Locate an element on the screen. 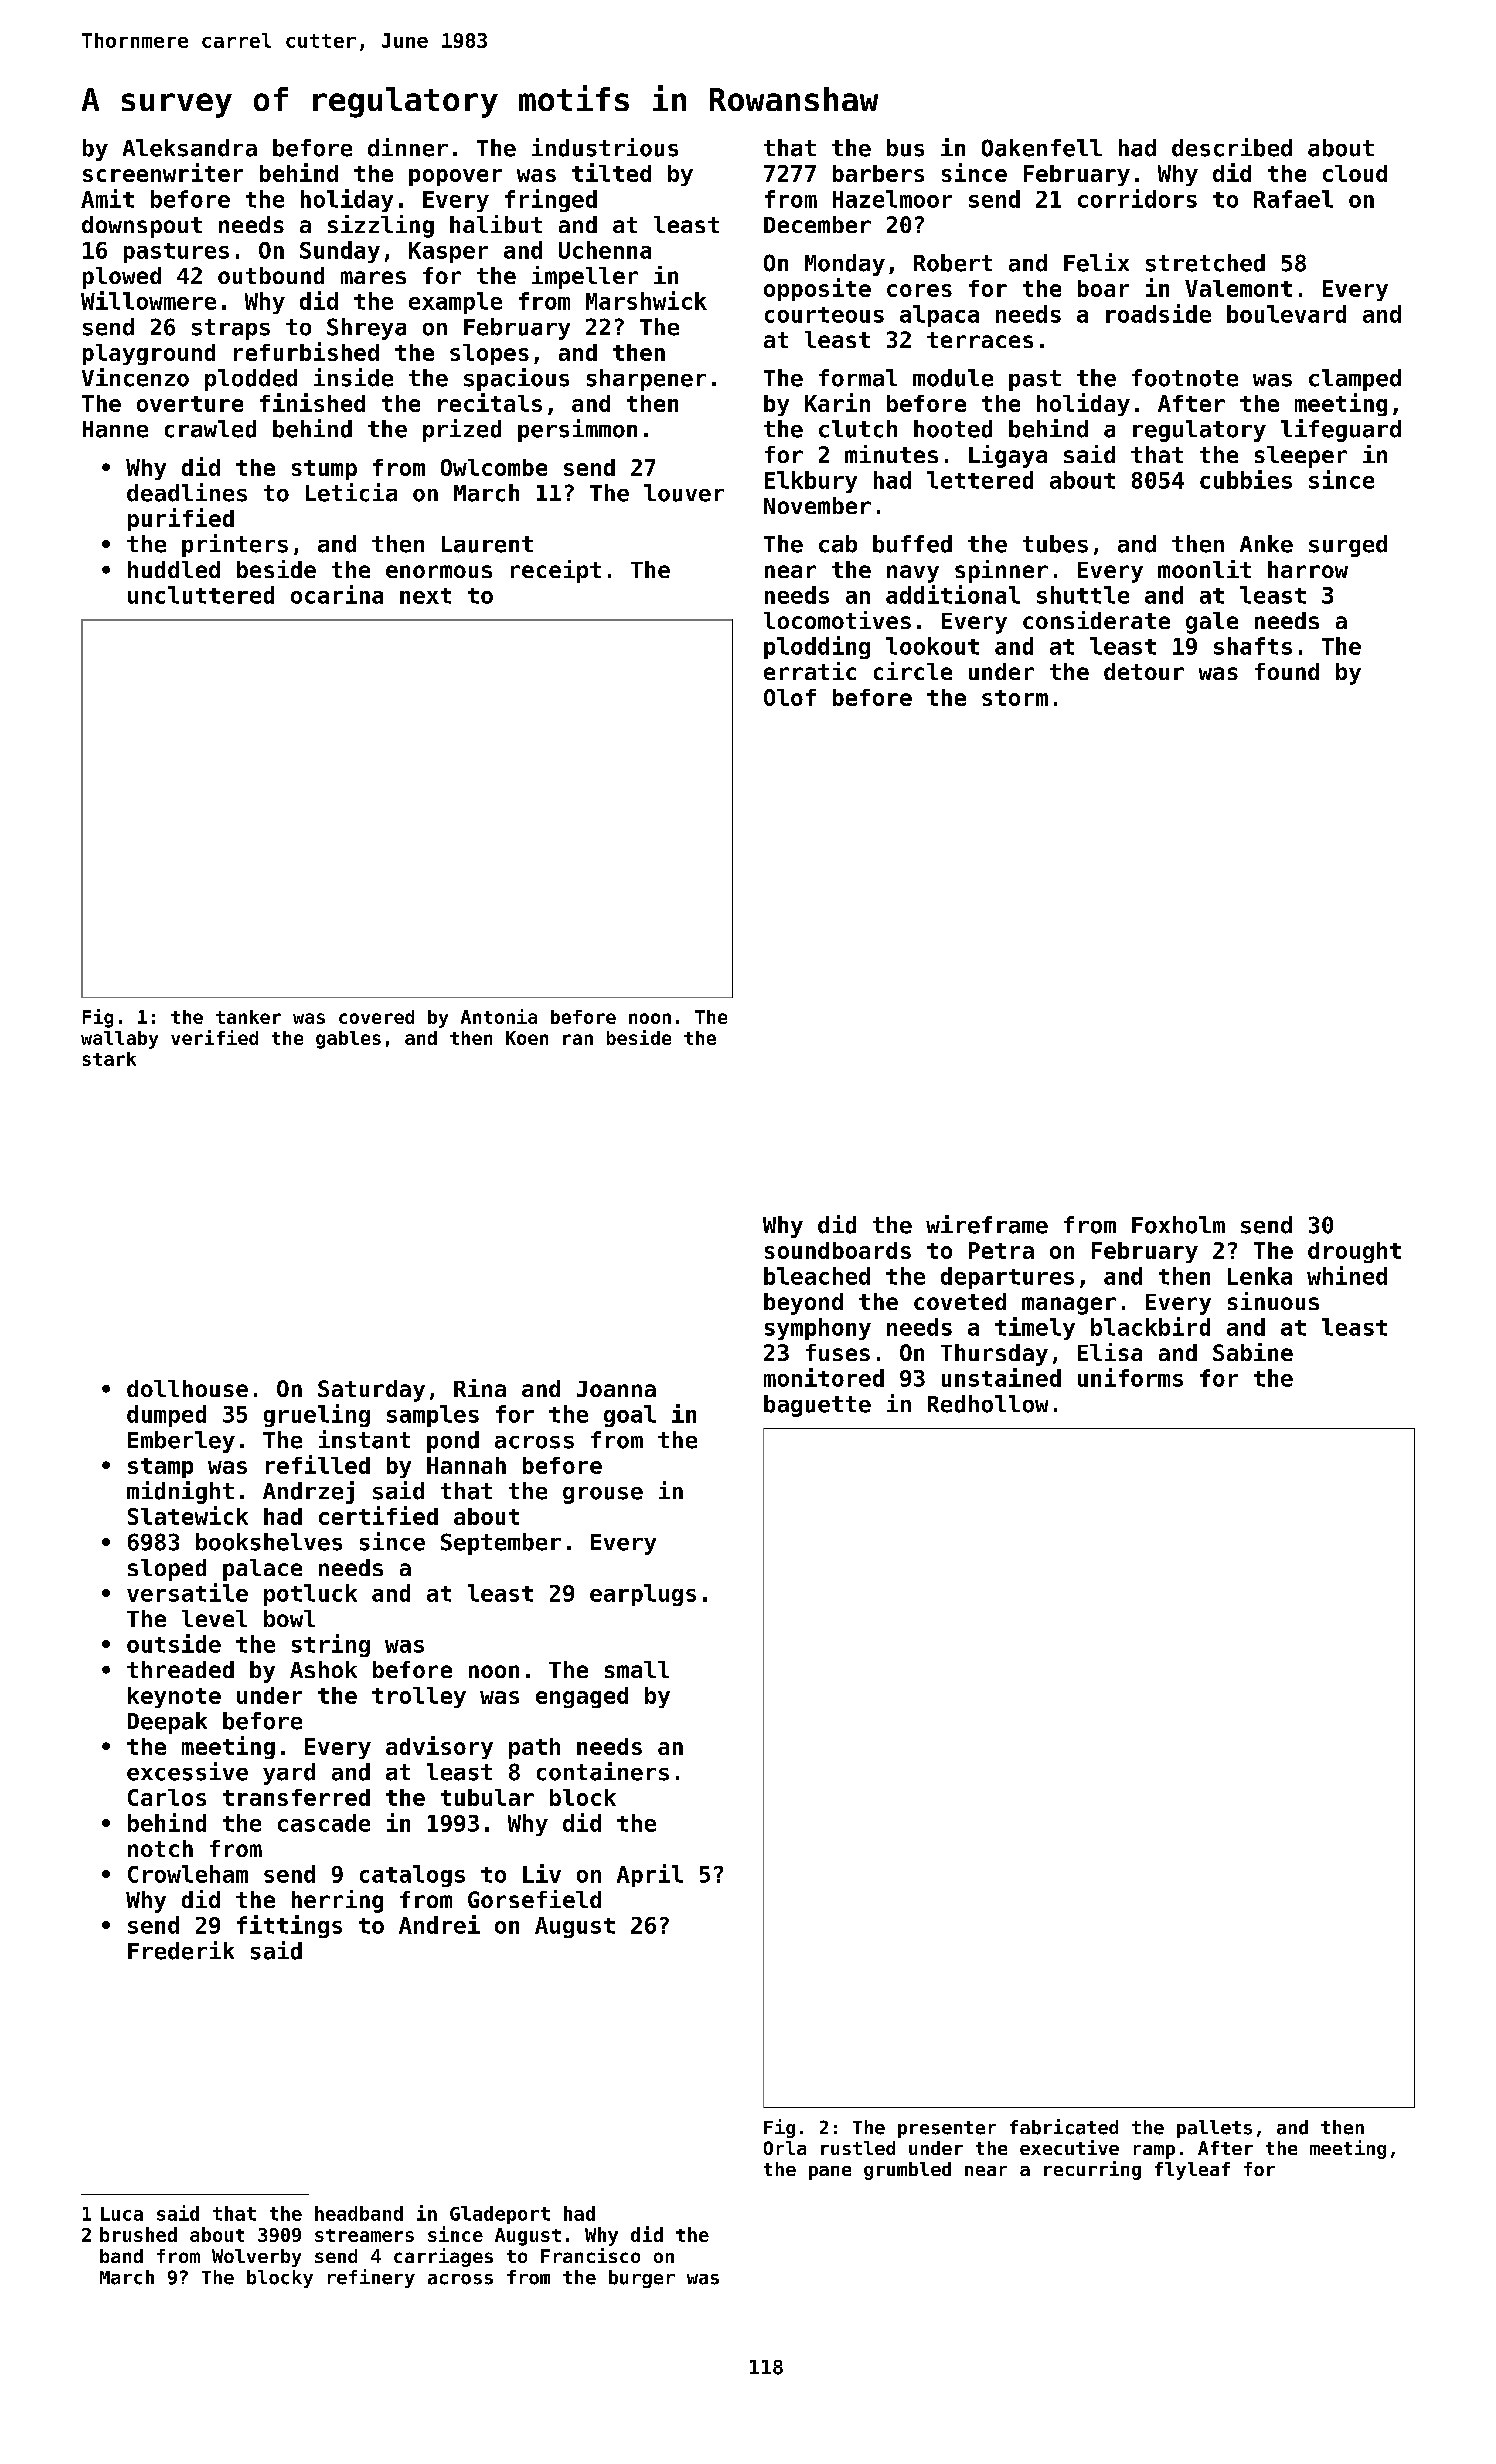  bus is located at coordinates (905, 148).
